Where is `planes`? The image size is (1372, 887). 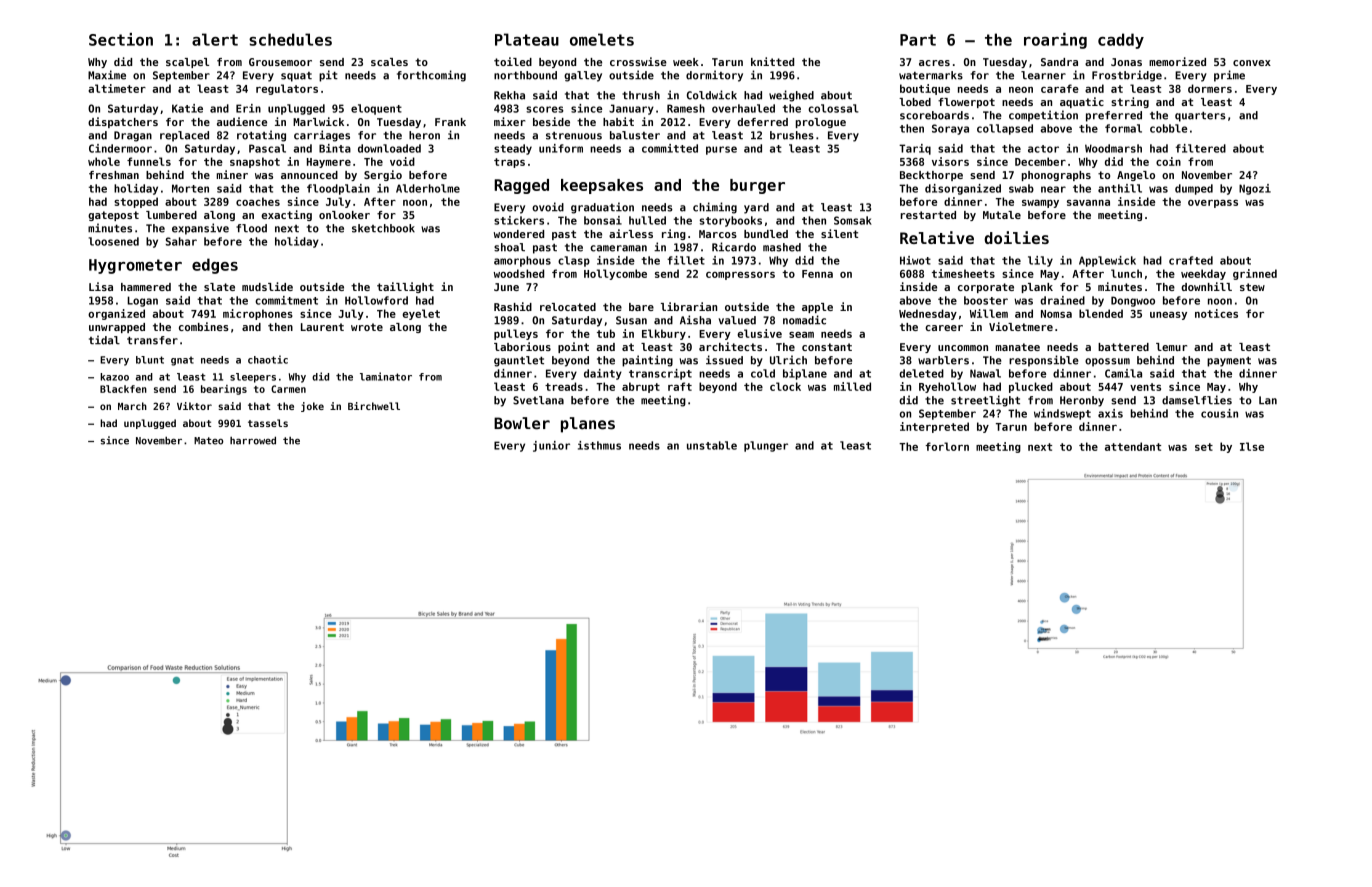 planes is located at coordinates (588, 425).
